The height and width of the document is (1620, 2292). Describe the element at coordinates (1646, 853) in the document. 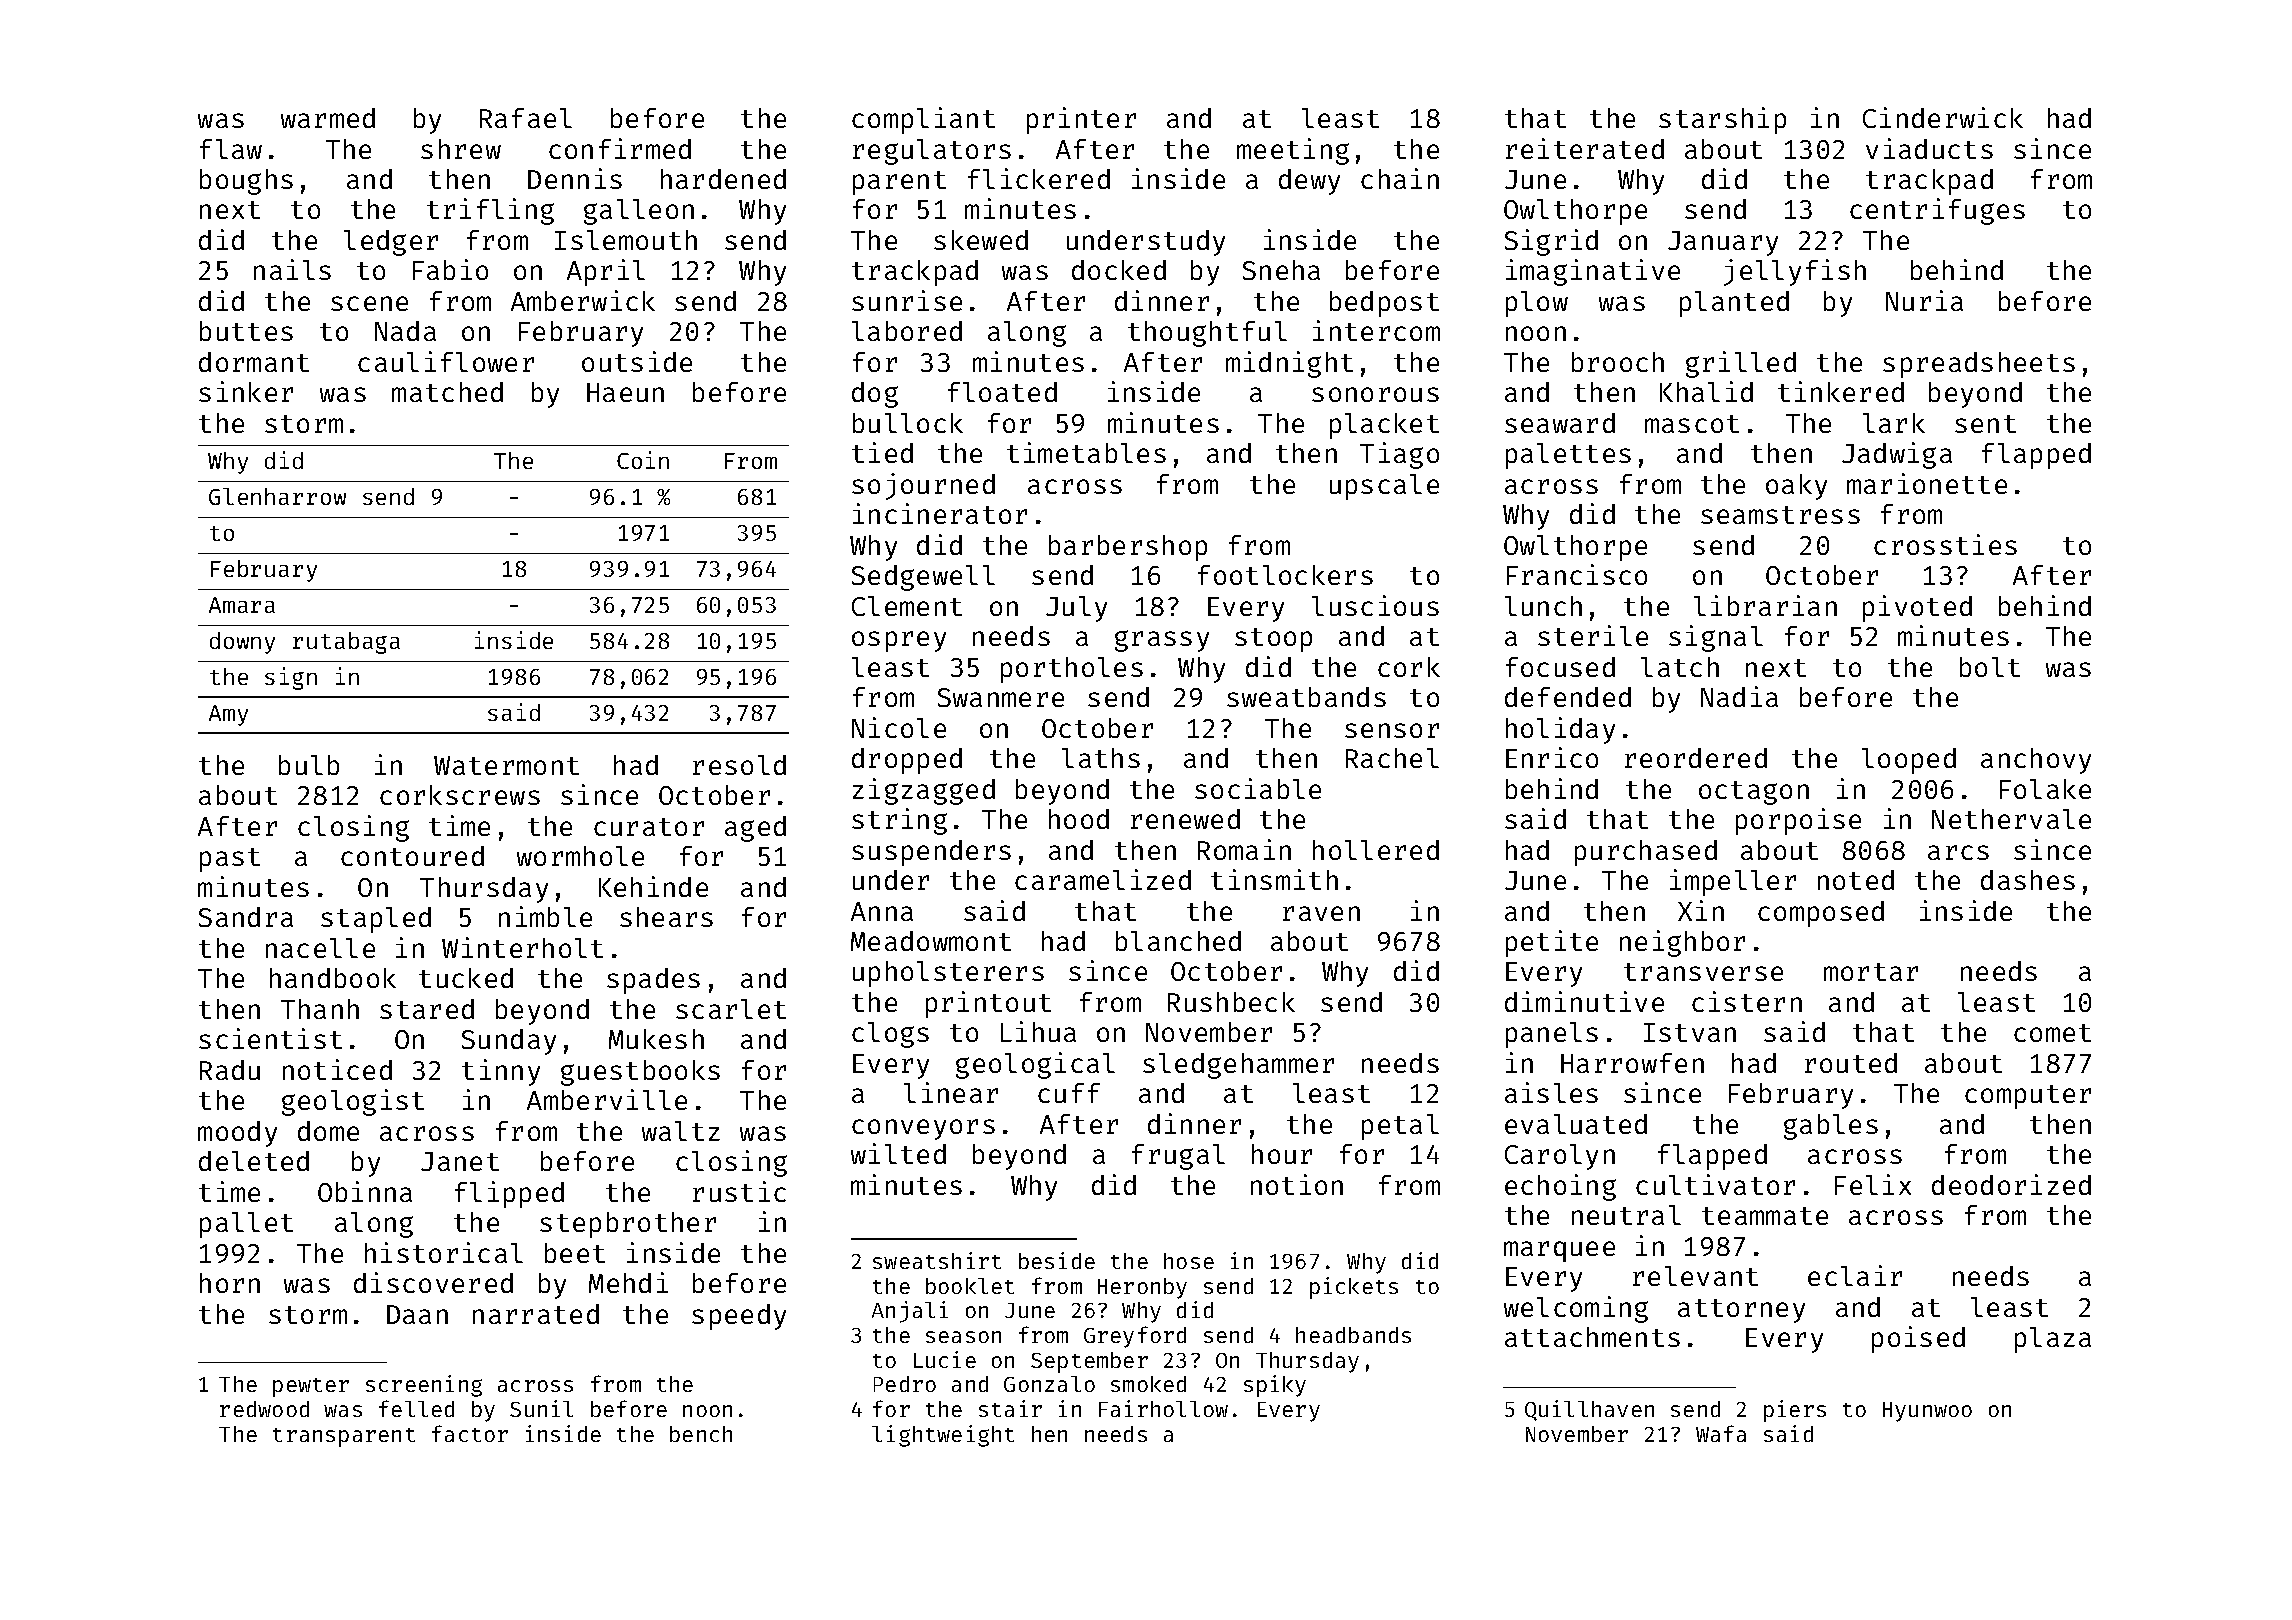

I see `purchased` at that location.
